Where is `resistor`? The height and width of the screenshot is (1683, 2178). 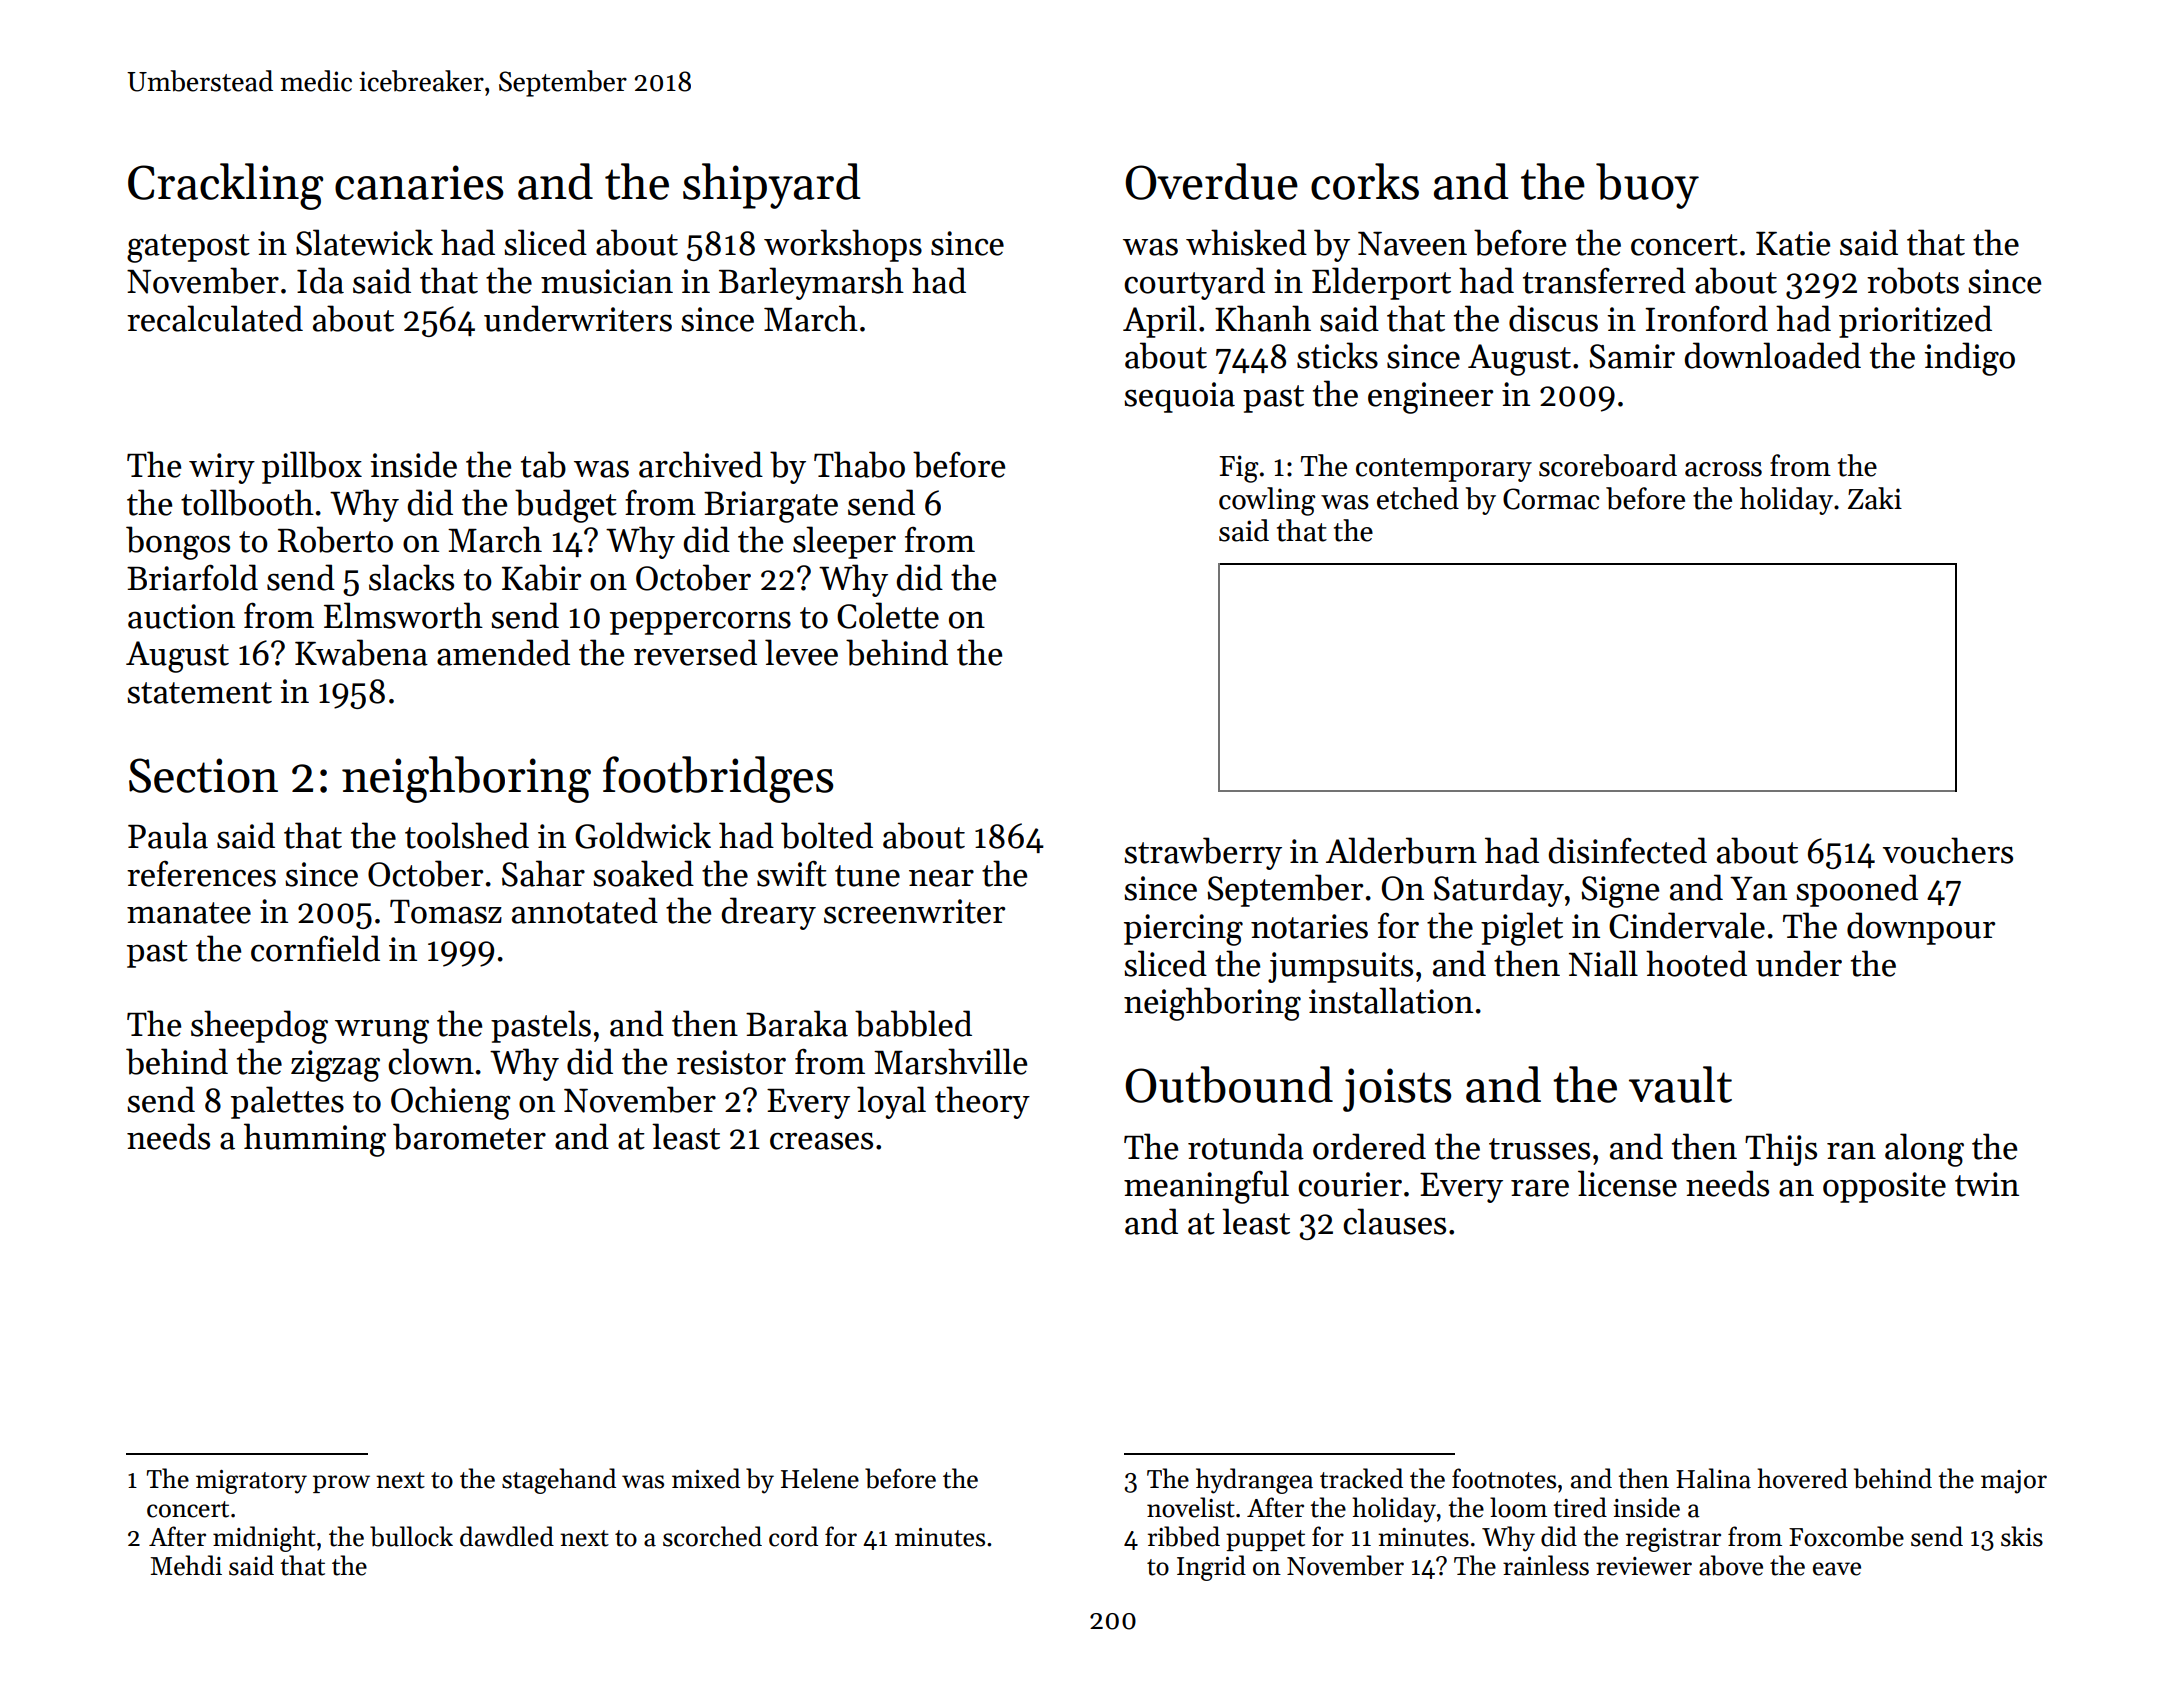
resistor is located at coordinates (731, 1062).
